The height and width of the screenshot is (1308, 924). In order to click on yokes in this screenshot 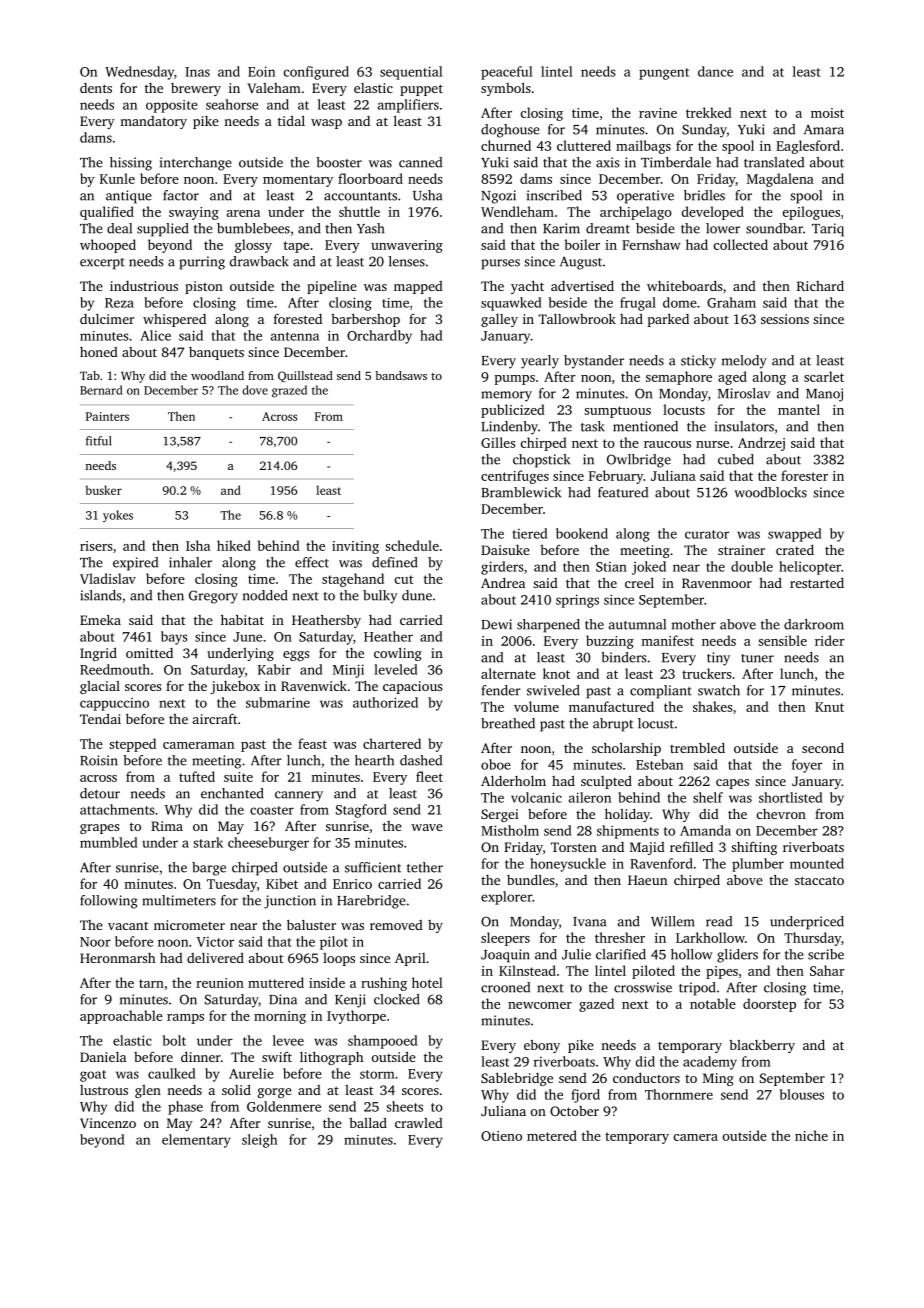, I will do `click(118, 516)`.
